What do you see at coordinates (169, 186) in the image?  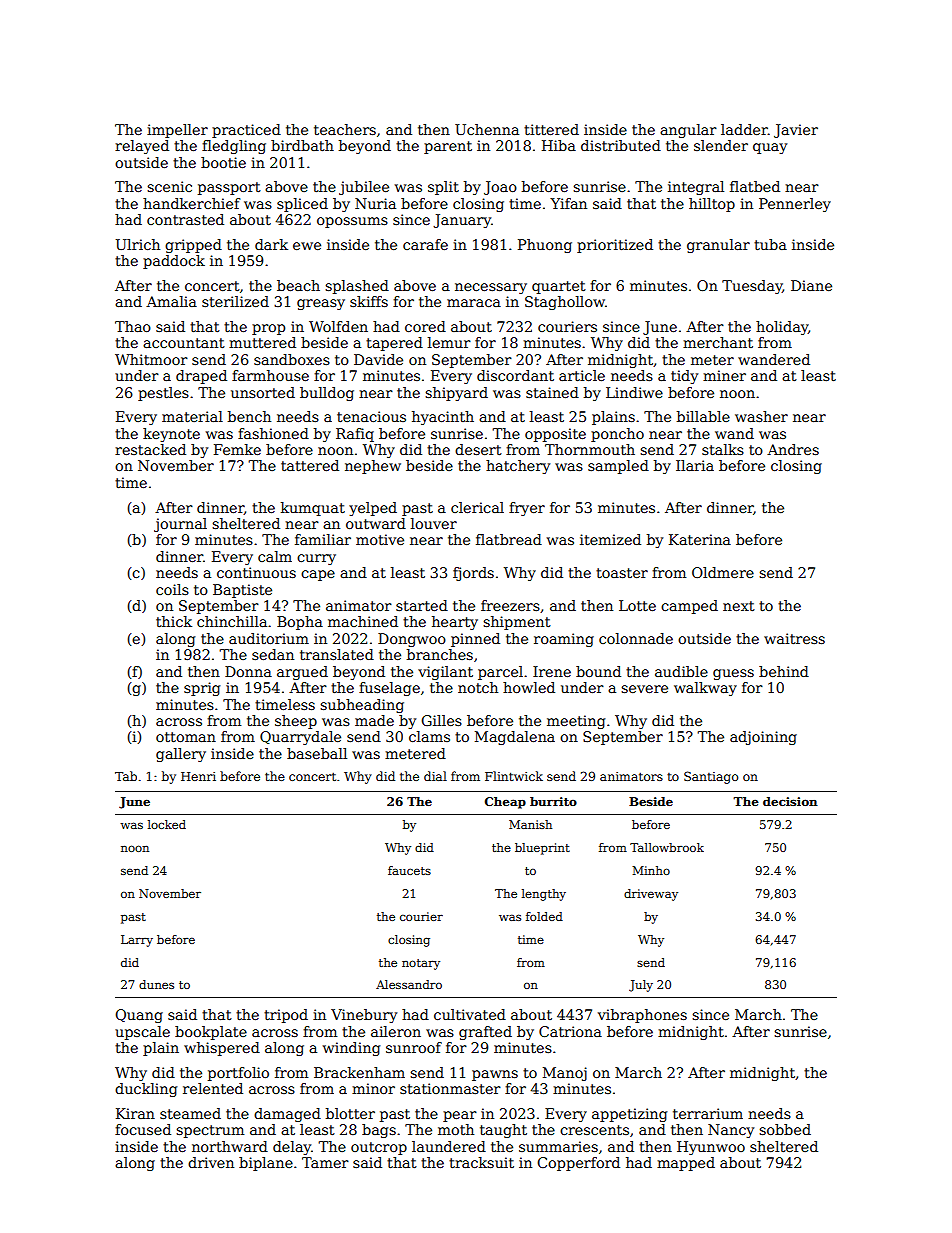 I see `scenic` at bounding box center [169, 186].
